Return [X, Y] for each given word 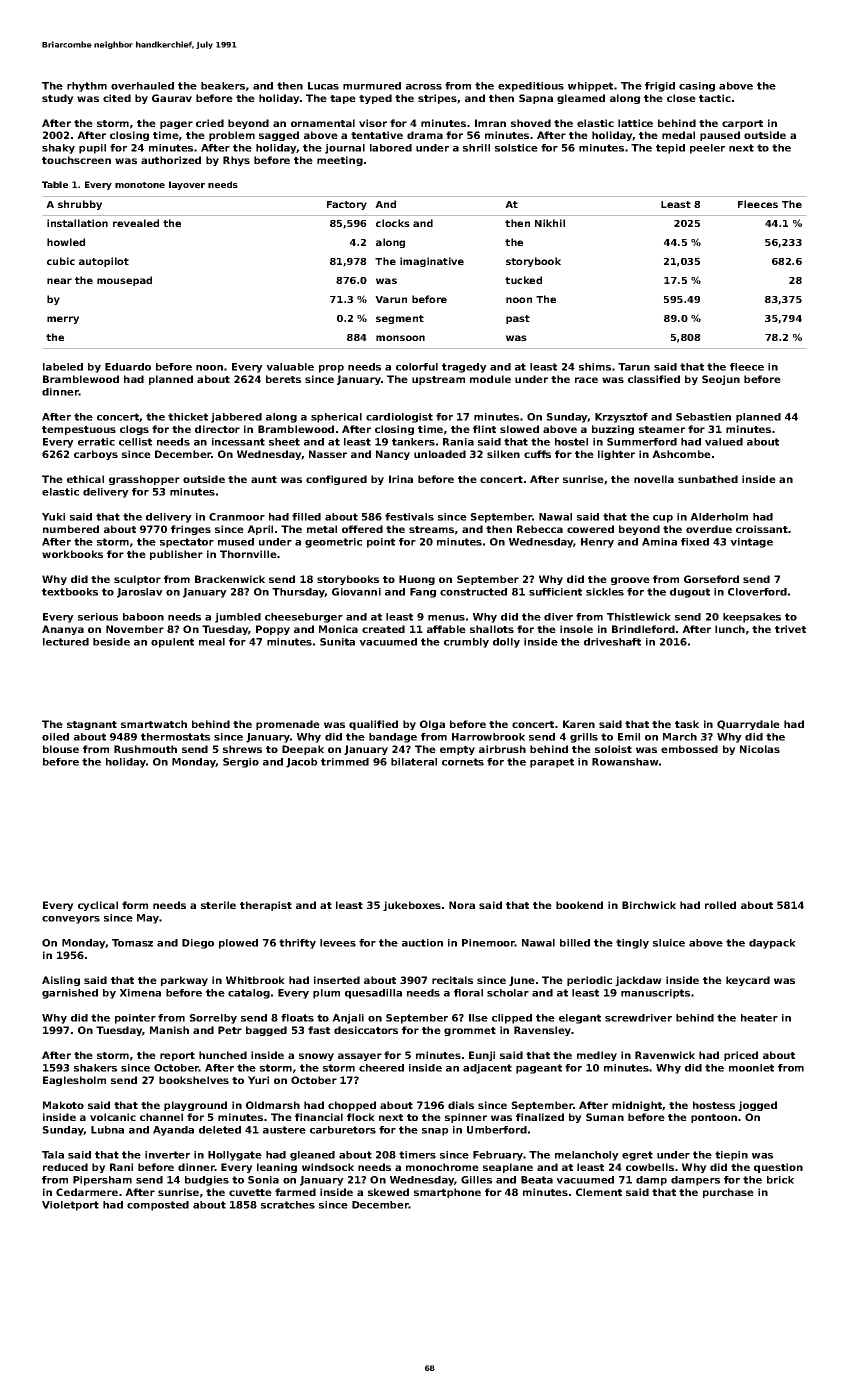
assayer [360, 1057]
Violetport [70, 1206]
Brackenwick [230, 579]
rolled [720, 905]
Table [55, 184]
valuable [290, 367]
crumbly [466, 643]
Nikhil [550, 223]
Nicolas [760, 749]
